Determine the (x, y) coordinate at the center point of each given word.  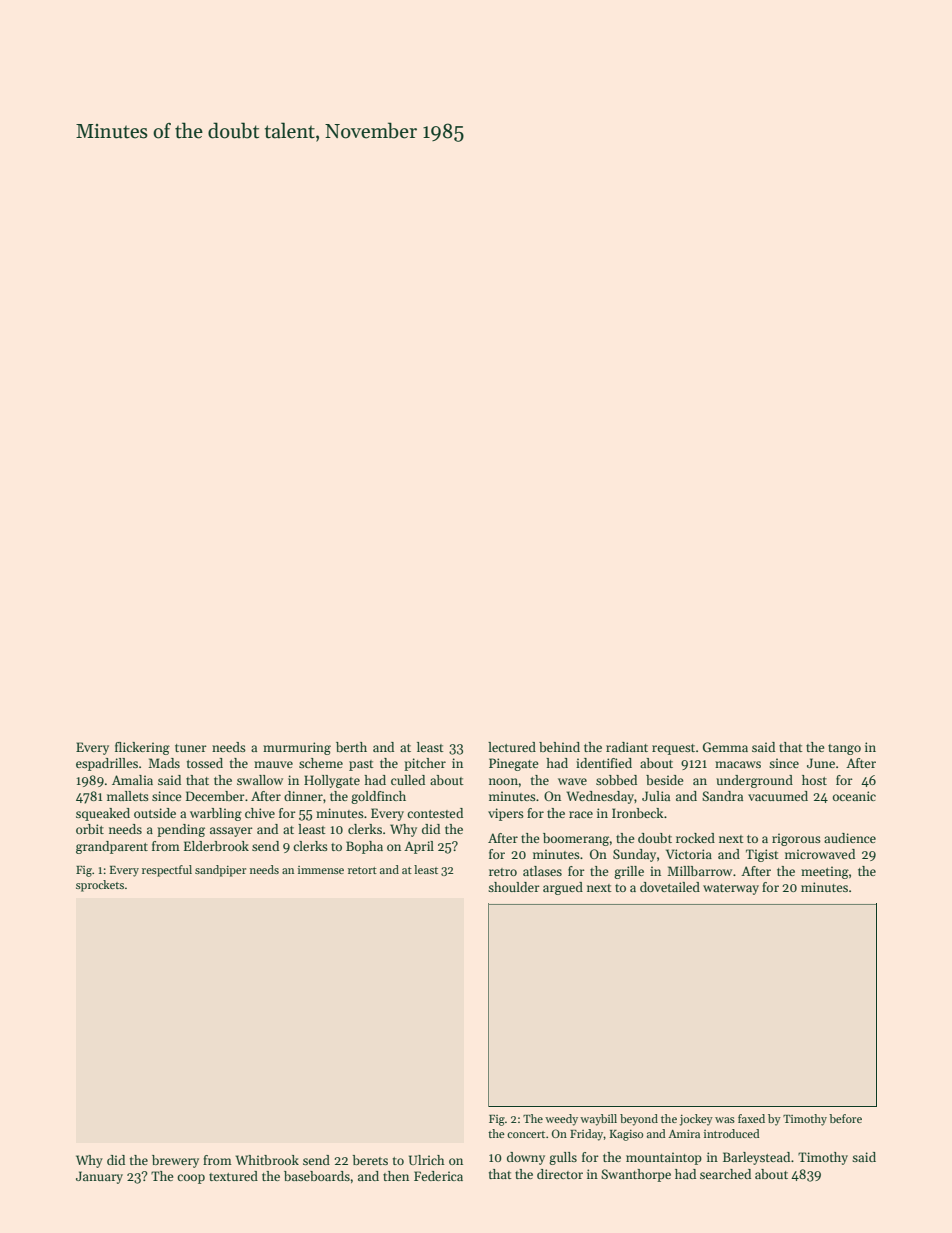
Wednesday (600, 797)
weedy (561, 1120)
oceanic (854, 796)
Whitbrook (267, 1160)
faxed (751, 1118)
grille (629, 872)
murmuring (297, 748)
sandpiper (220, 871)
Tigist (762, 855)
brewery (175, 1161)
